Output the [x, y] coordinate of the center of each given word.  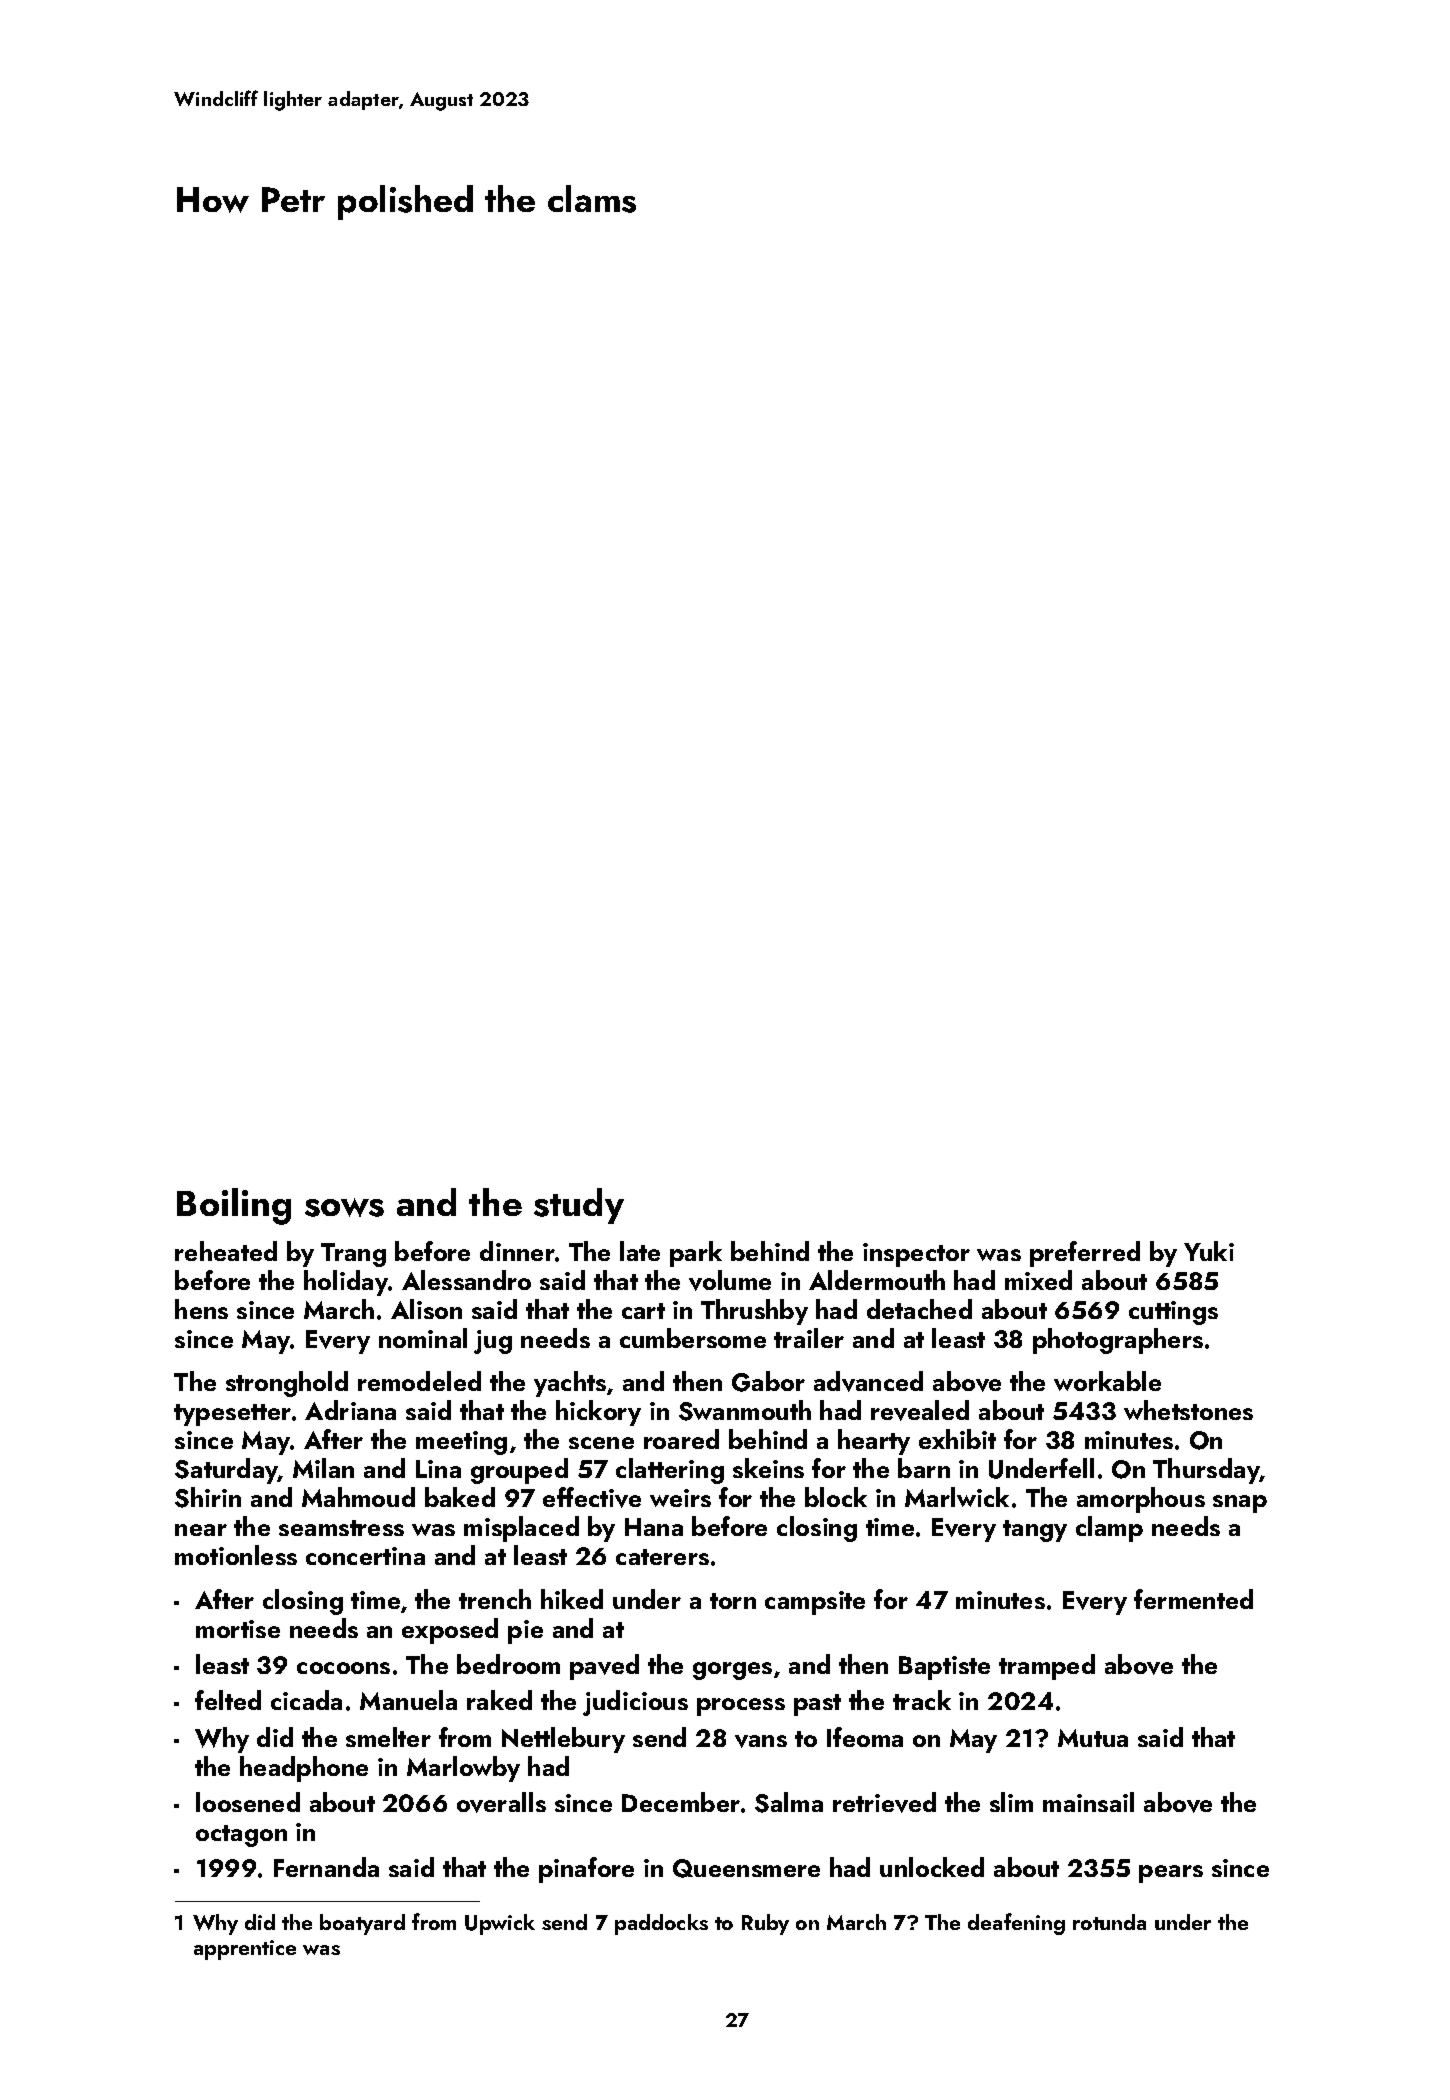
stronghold [287, 1384]
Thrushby [754, 1312]
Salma [789, 1802]
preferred [1085, 1254]
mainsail [1088, 1802]
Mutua [1093, 1738]
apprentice [245, 1950]
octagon [241, 1836]
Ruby [765, 1924]
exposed [450, 1631]
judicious [635, 1703]
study [579, 1206]
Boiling [234, 1206]
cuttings [1173, 1313]
